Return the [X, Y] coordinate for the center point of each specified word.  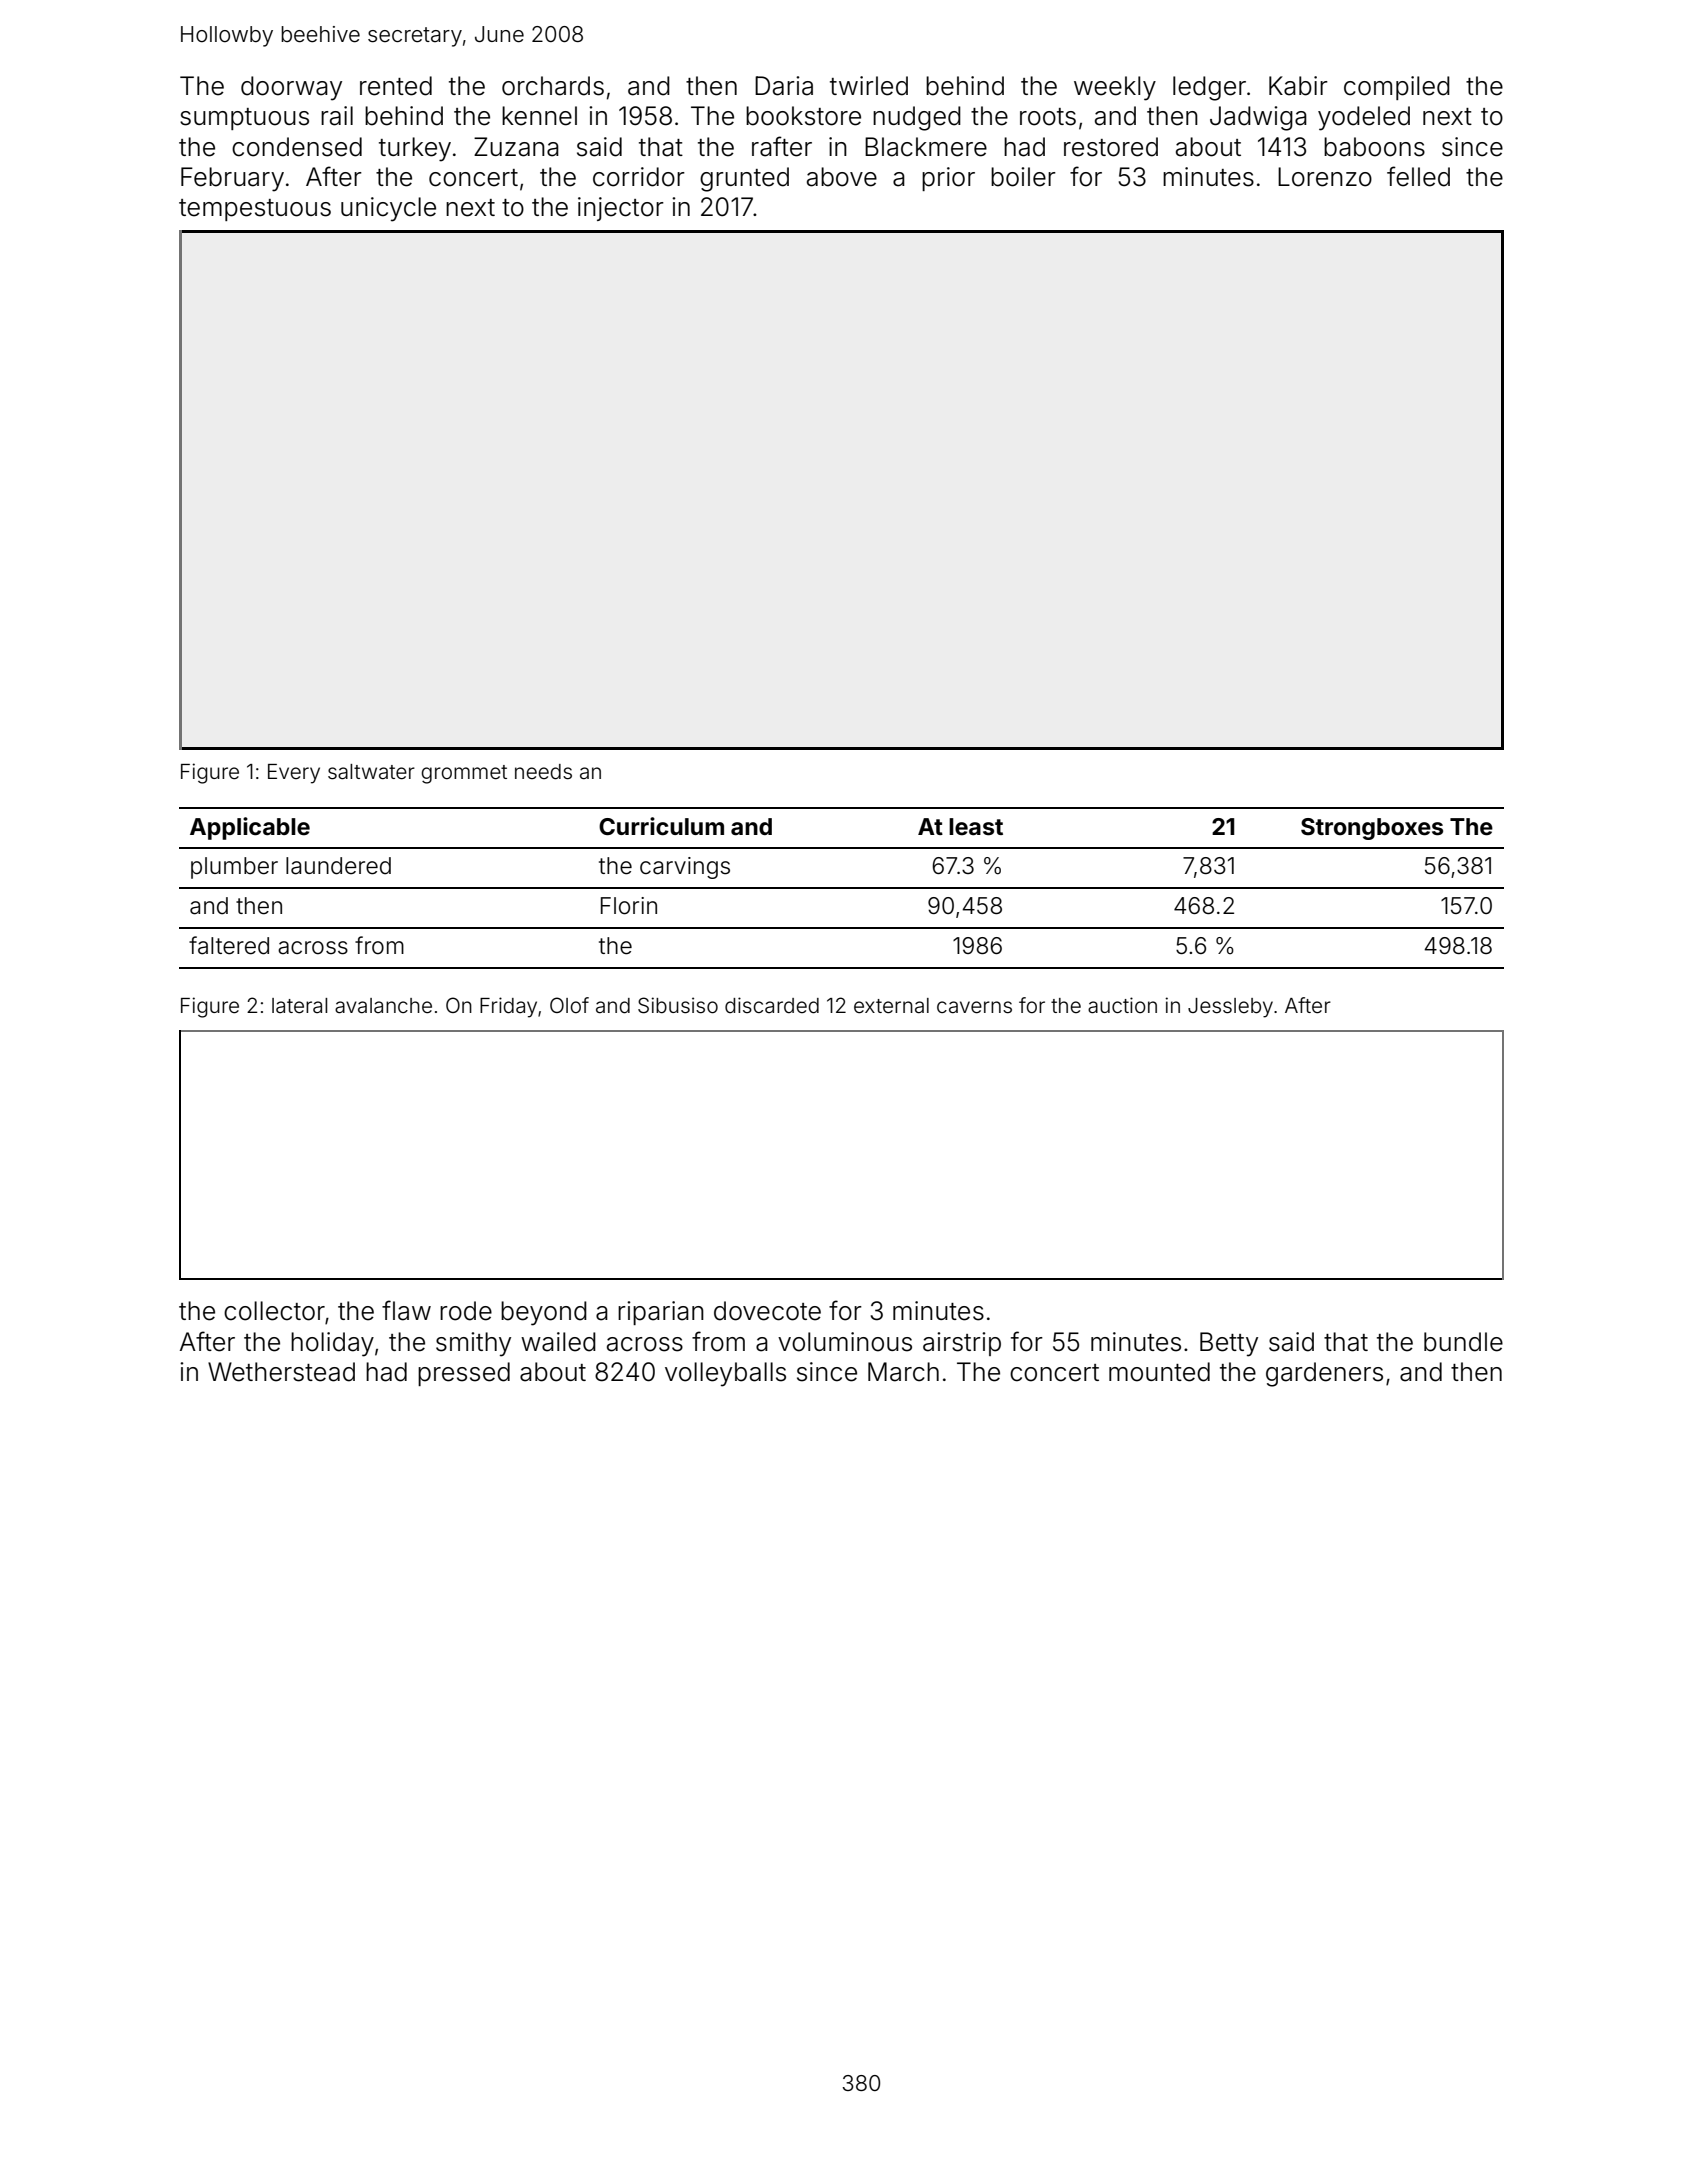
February [232, 179]
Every [294, 774]
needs [543, 772]
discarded [772, 1005]
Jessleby [1230, 1008]
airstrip [962, 1344]
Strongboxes [1372, 829]
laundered [338, 866]
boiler [1023, 177]
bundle [1463, 1342]
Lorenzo [1325, 177]
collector [274, 1311]
